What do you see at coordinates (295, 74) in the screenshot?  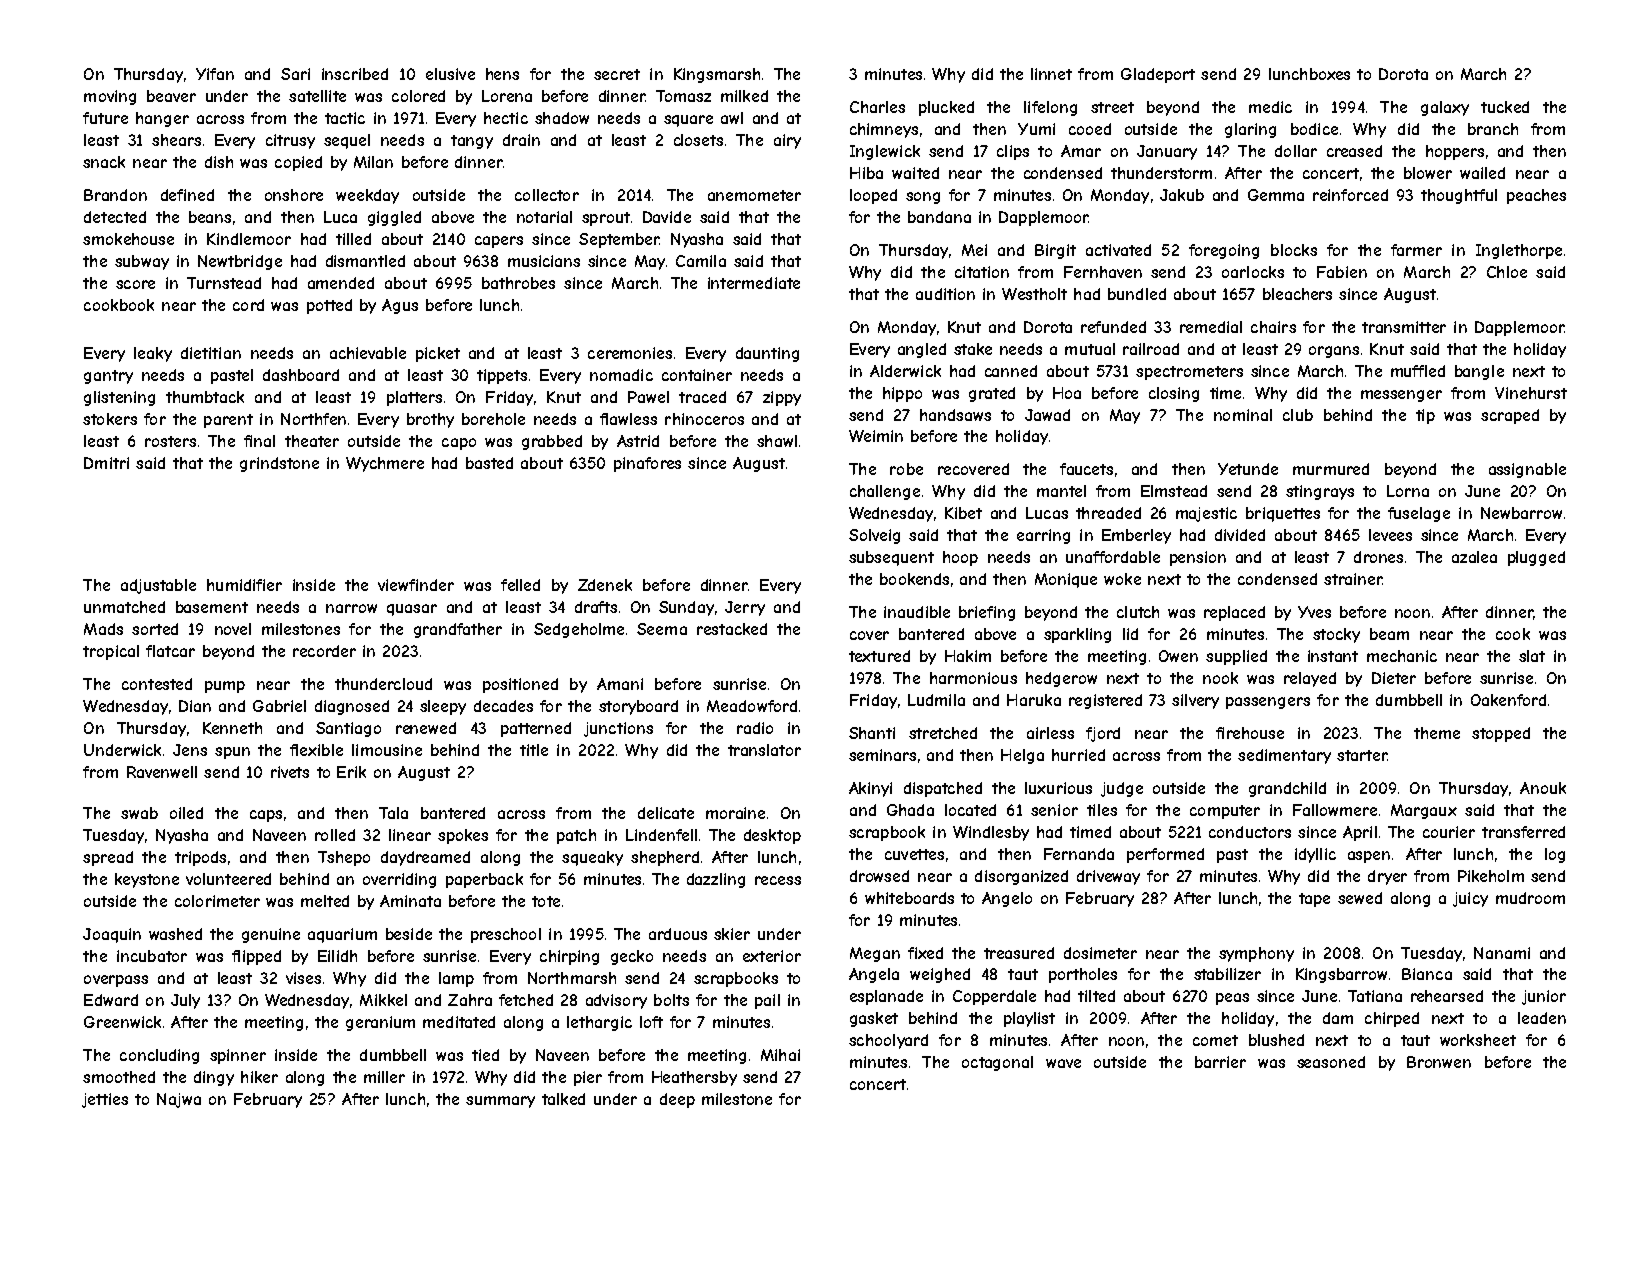 I see `Sari` at bounding box center [295, 74].
